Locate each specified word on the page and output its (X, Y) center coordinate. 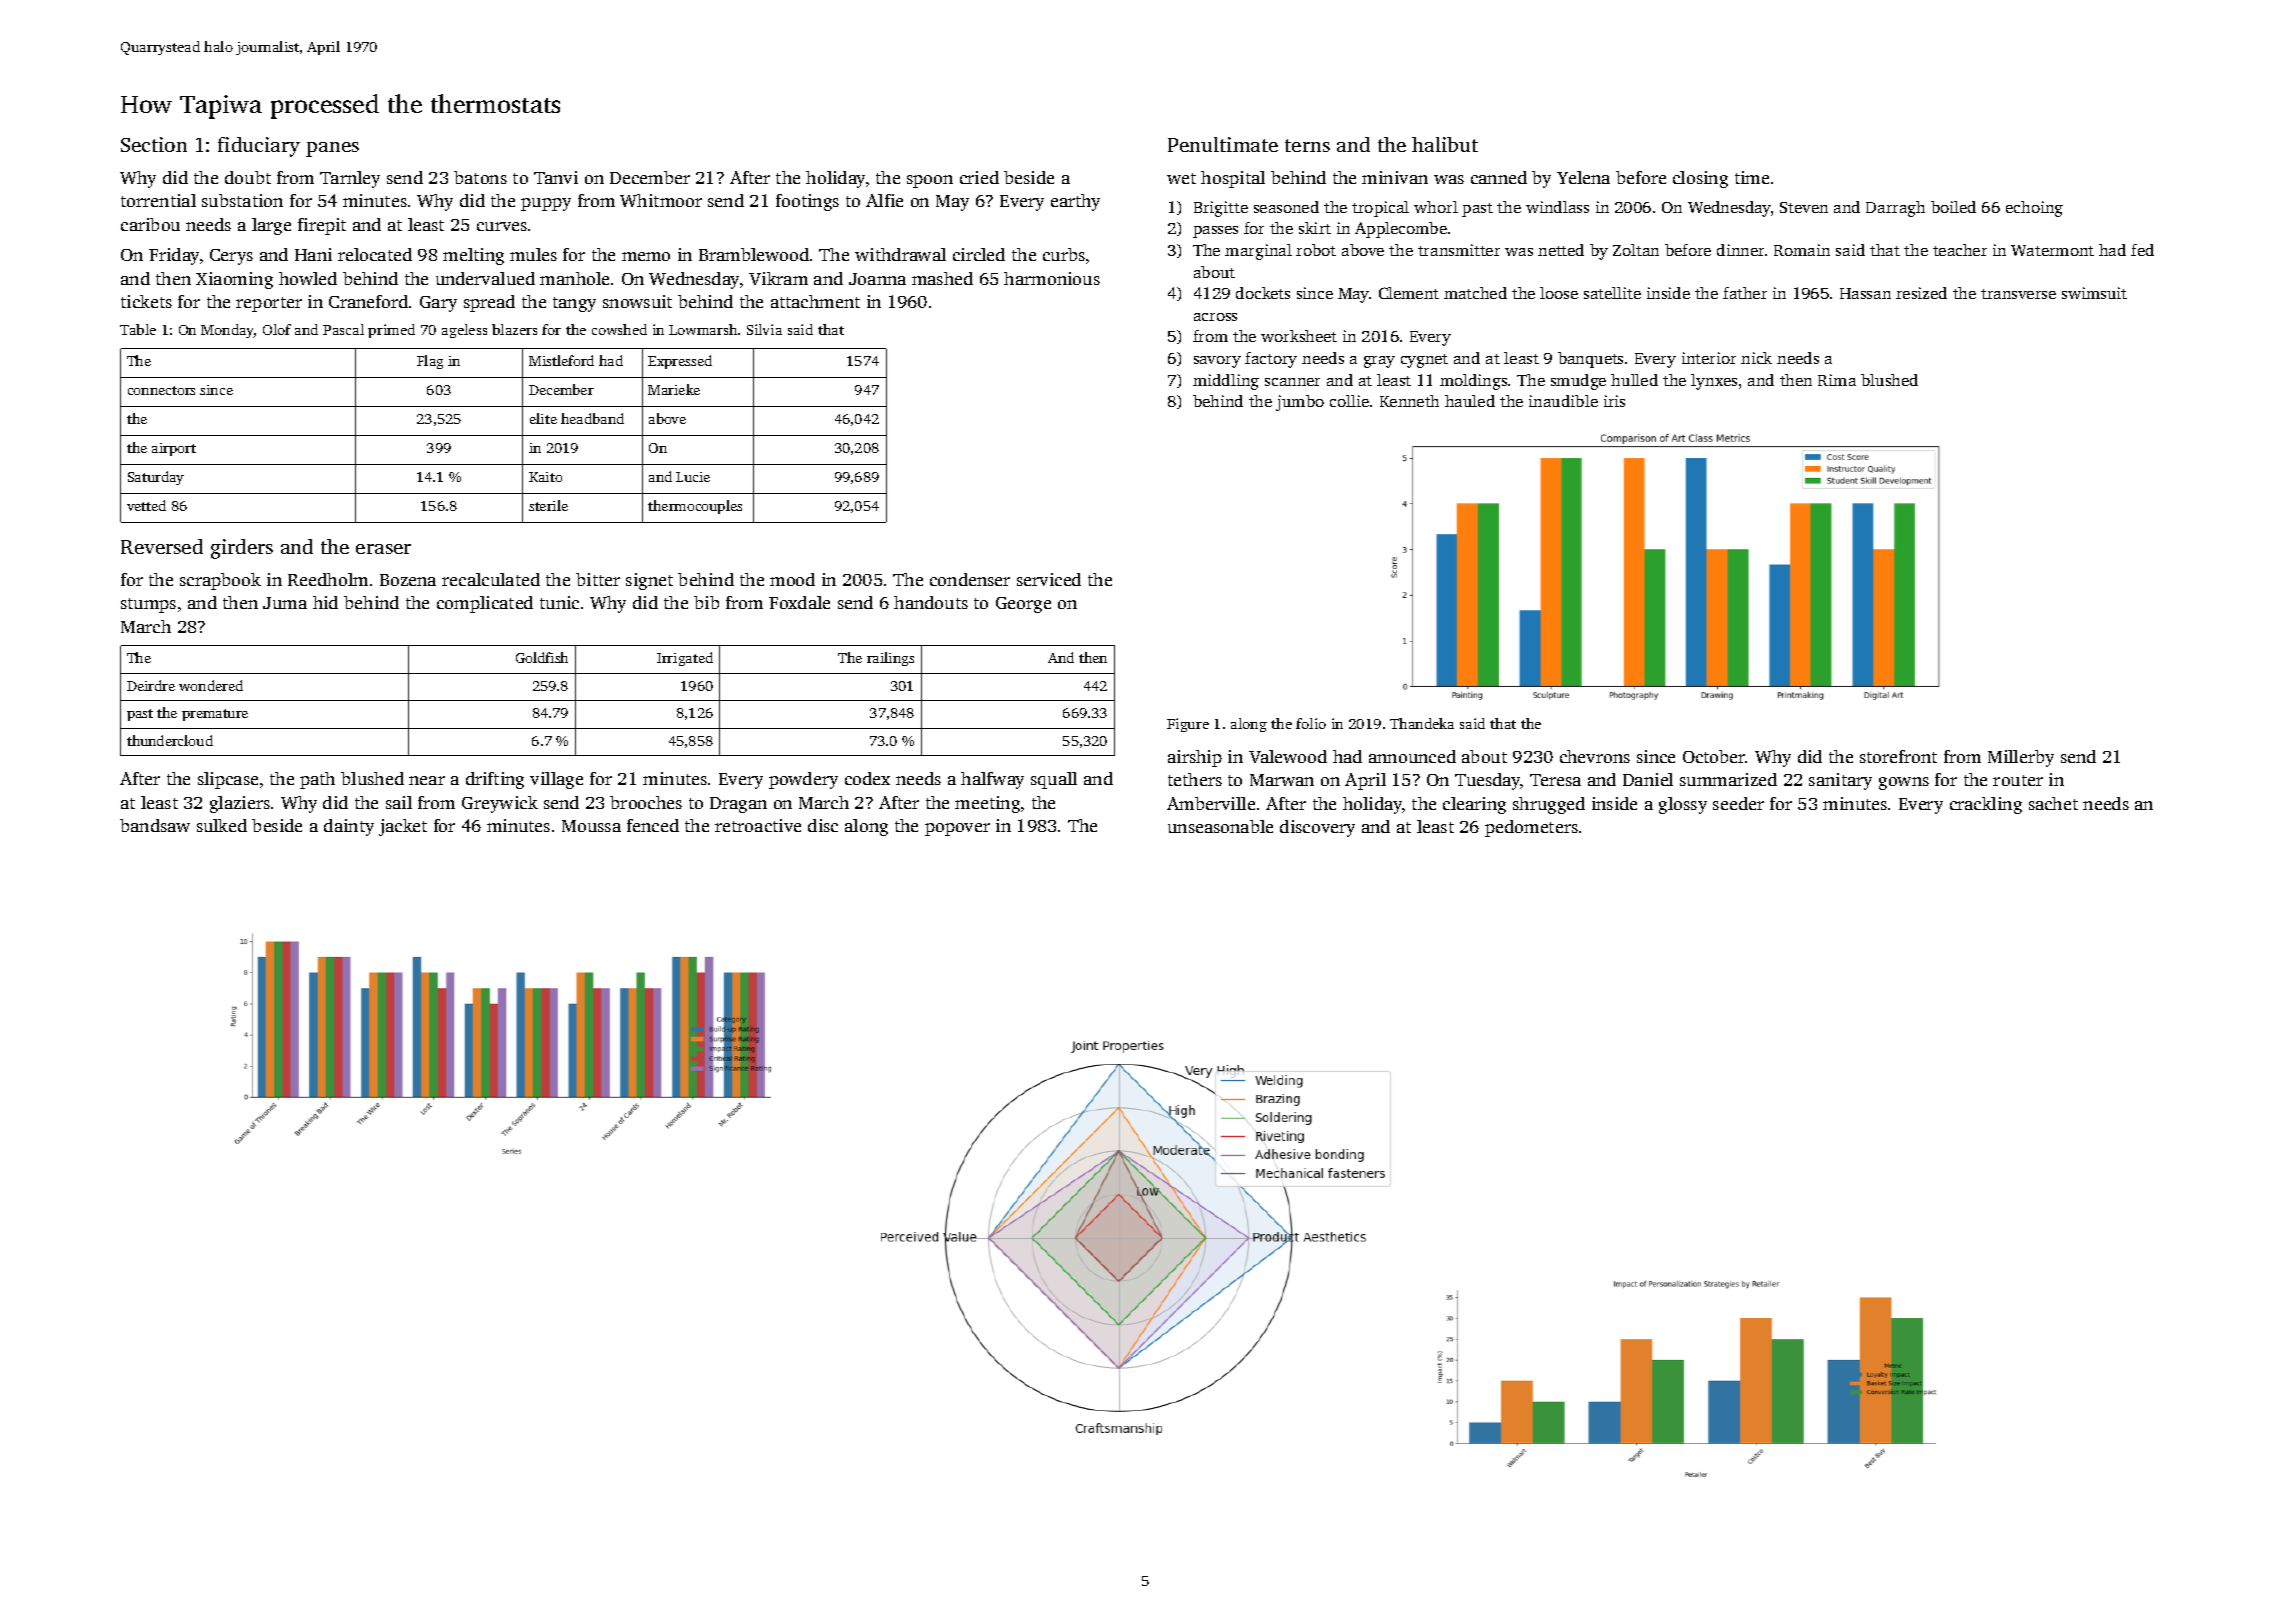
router (2018, 780)
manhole (574, 278)
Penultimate (1223, 144)
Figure (1188, 725)
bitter (598, 579)
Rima (1837, 380)
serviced (1049, 579)
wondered (211, 685)
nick (1756, 358)
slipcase (228, 780)
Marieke (674, 389)
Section (154, 144)
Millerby (2021, 758)
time (1752, 177)
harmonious (1052, 278)
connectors (161, 390)
